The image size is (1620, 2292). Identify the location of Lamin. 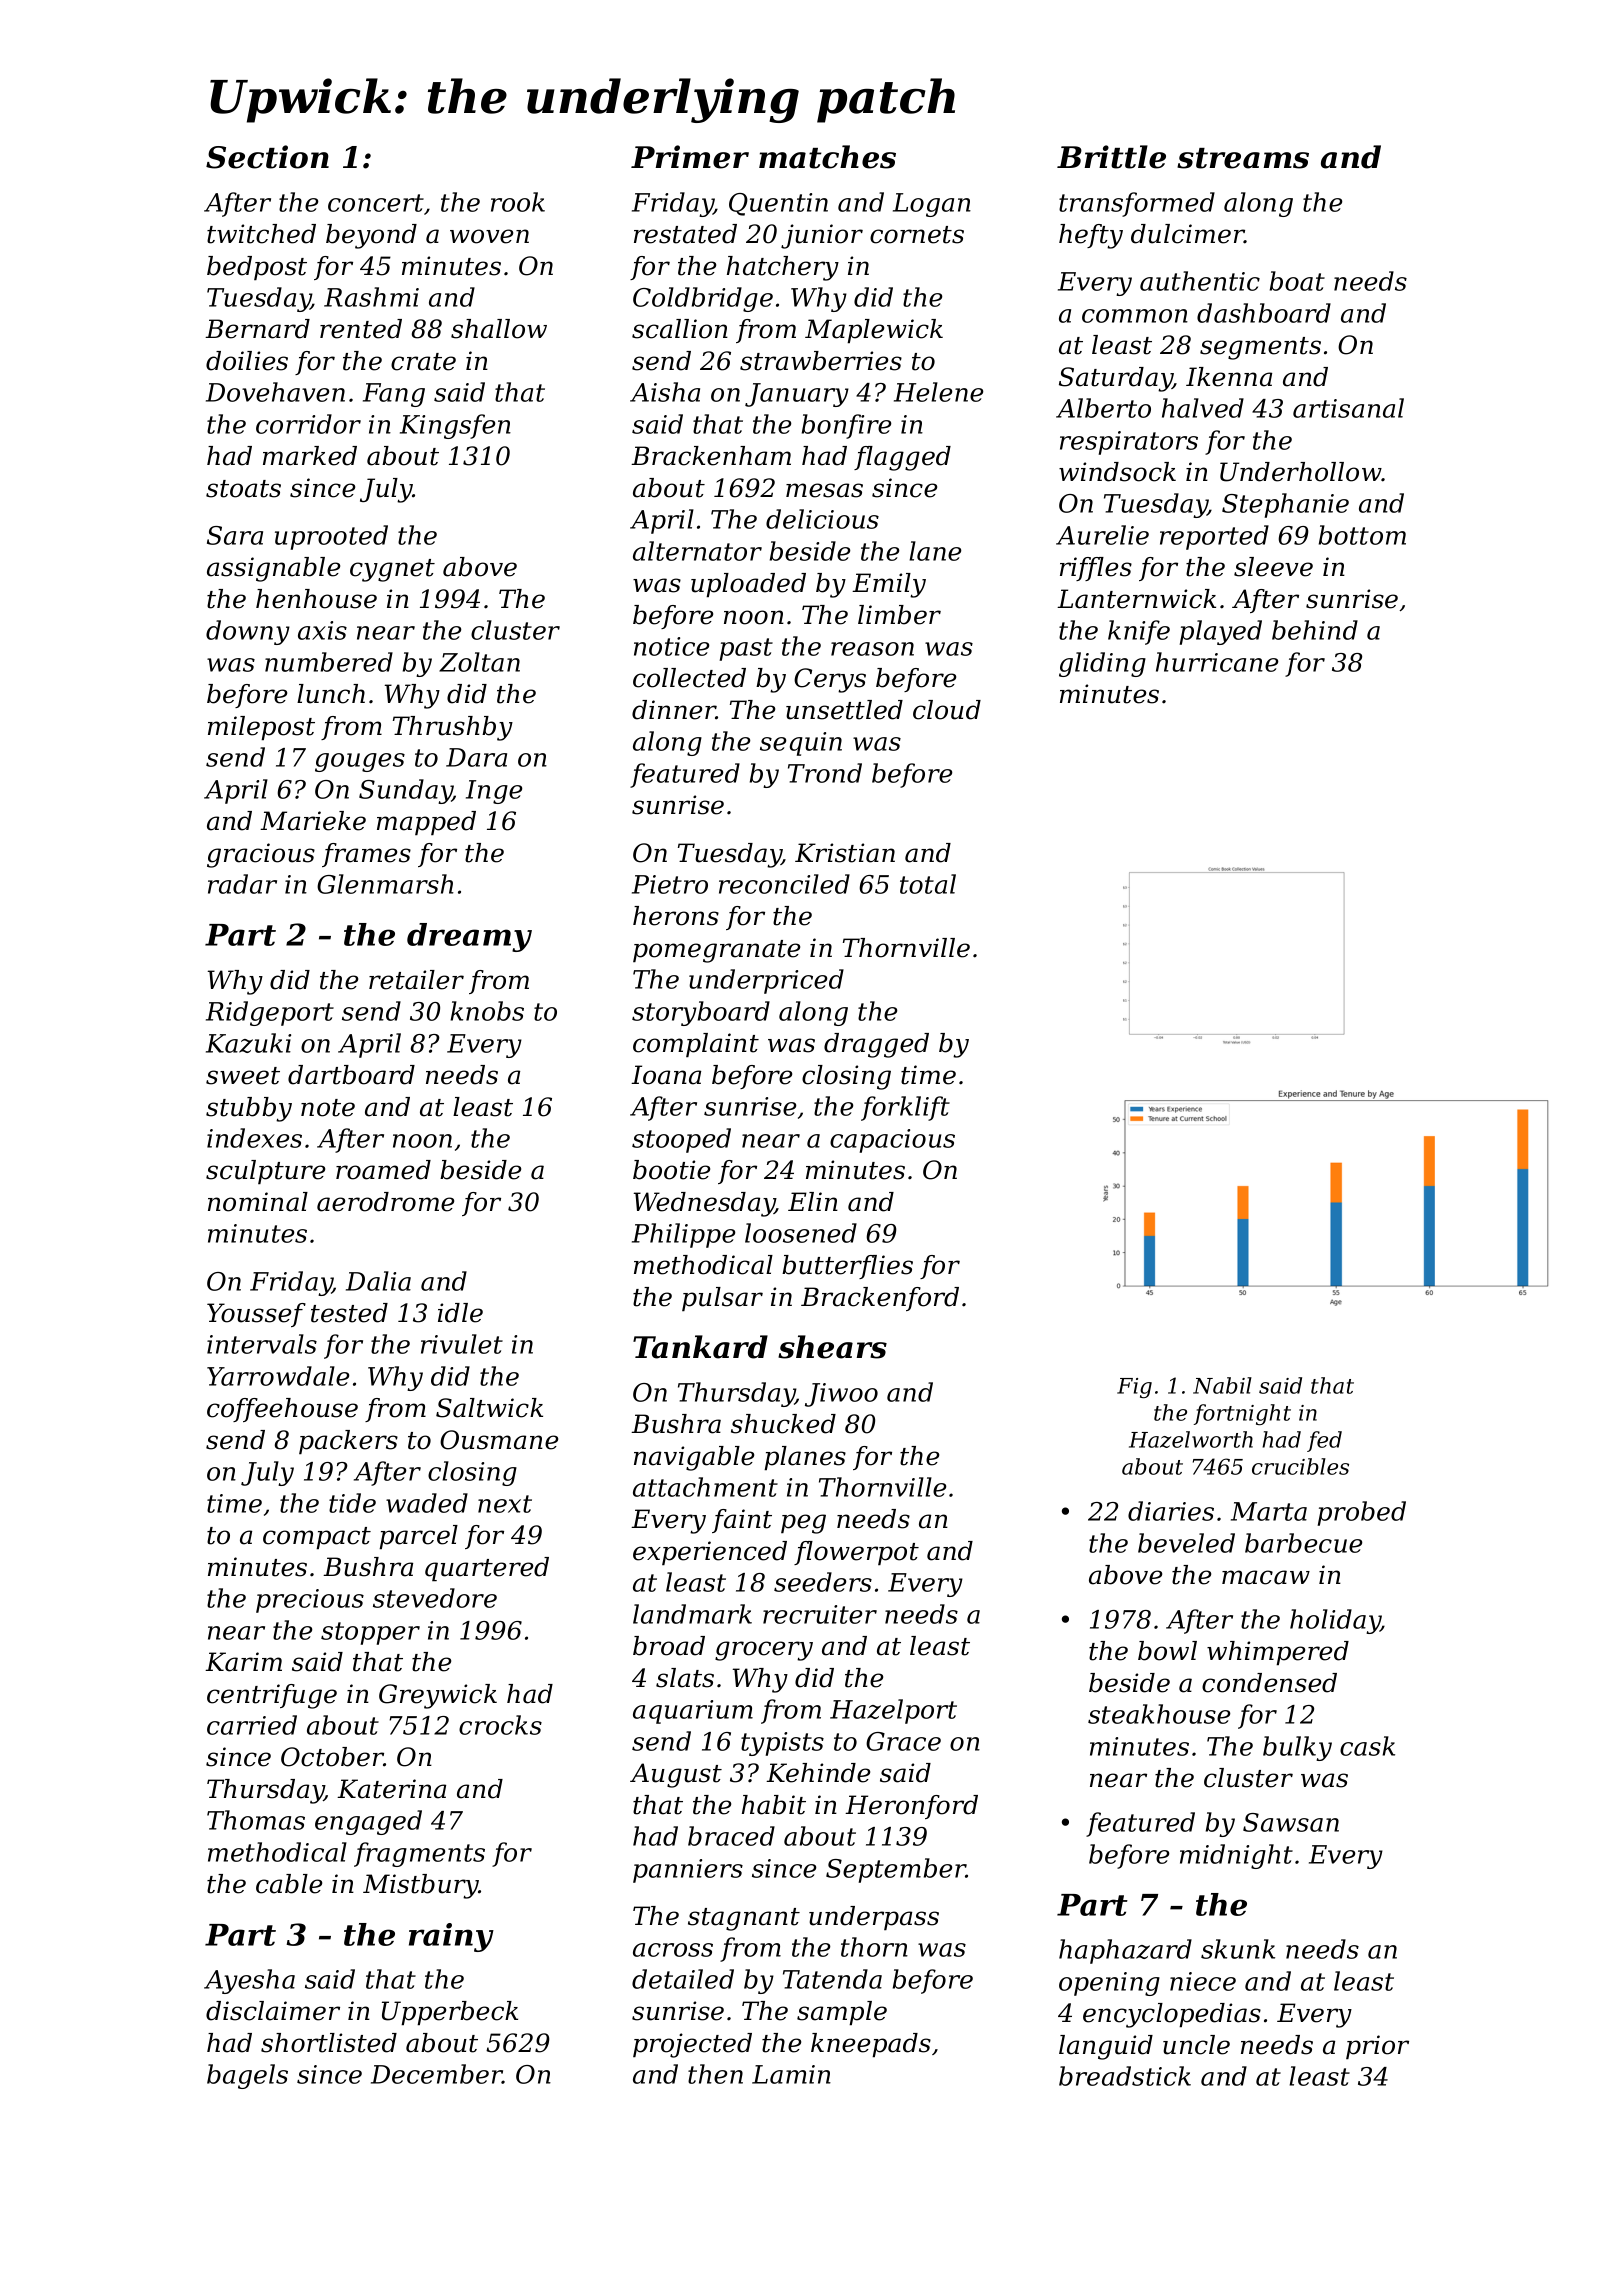
(791, 2074).
